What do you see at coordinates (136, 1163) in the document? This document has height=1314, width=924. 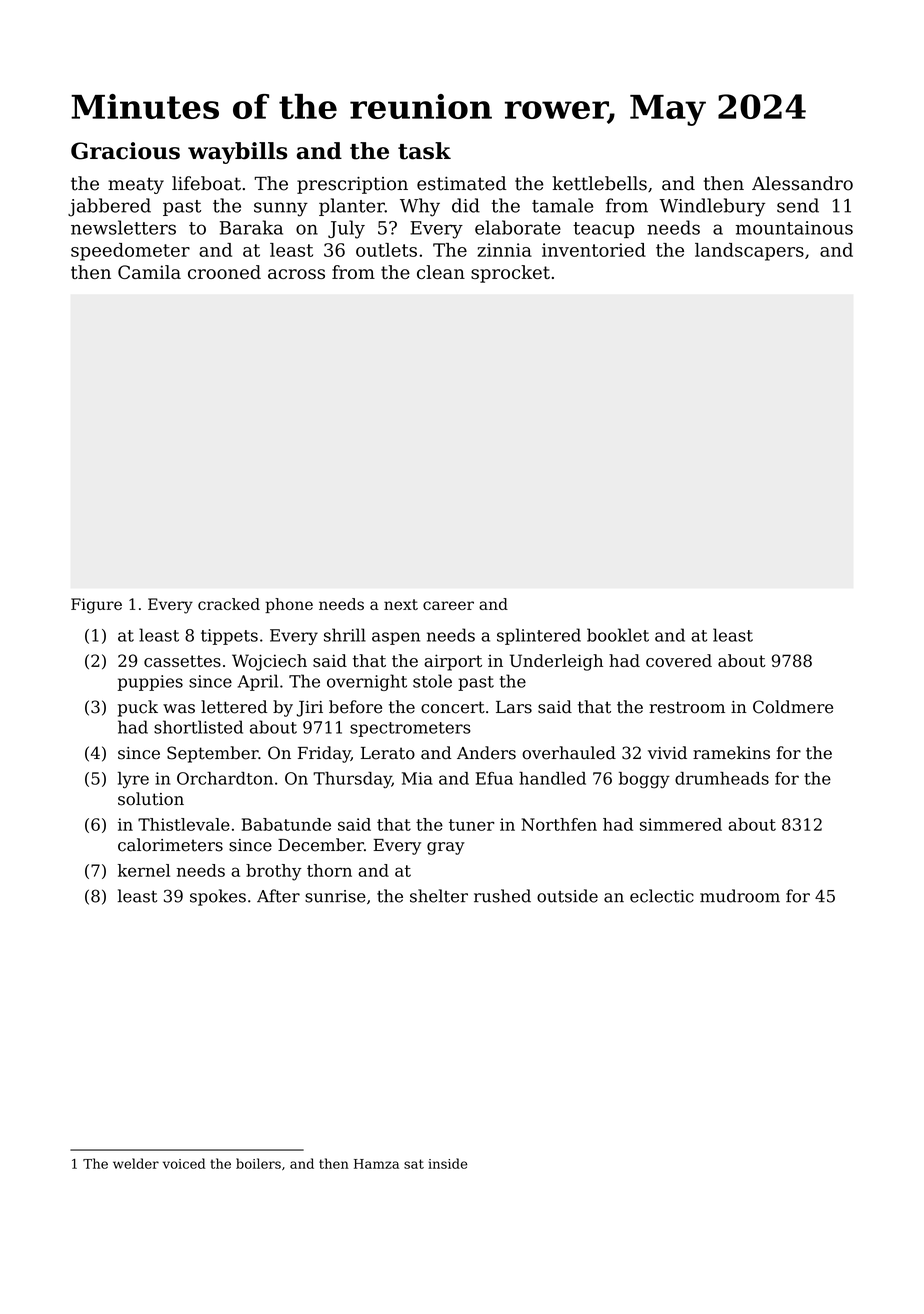 I see `welder` at bounding box center [136, 1163].
